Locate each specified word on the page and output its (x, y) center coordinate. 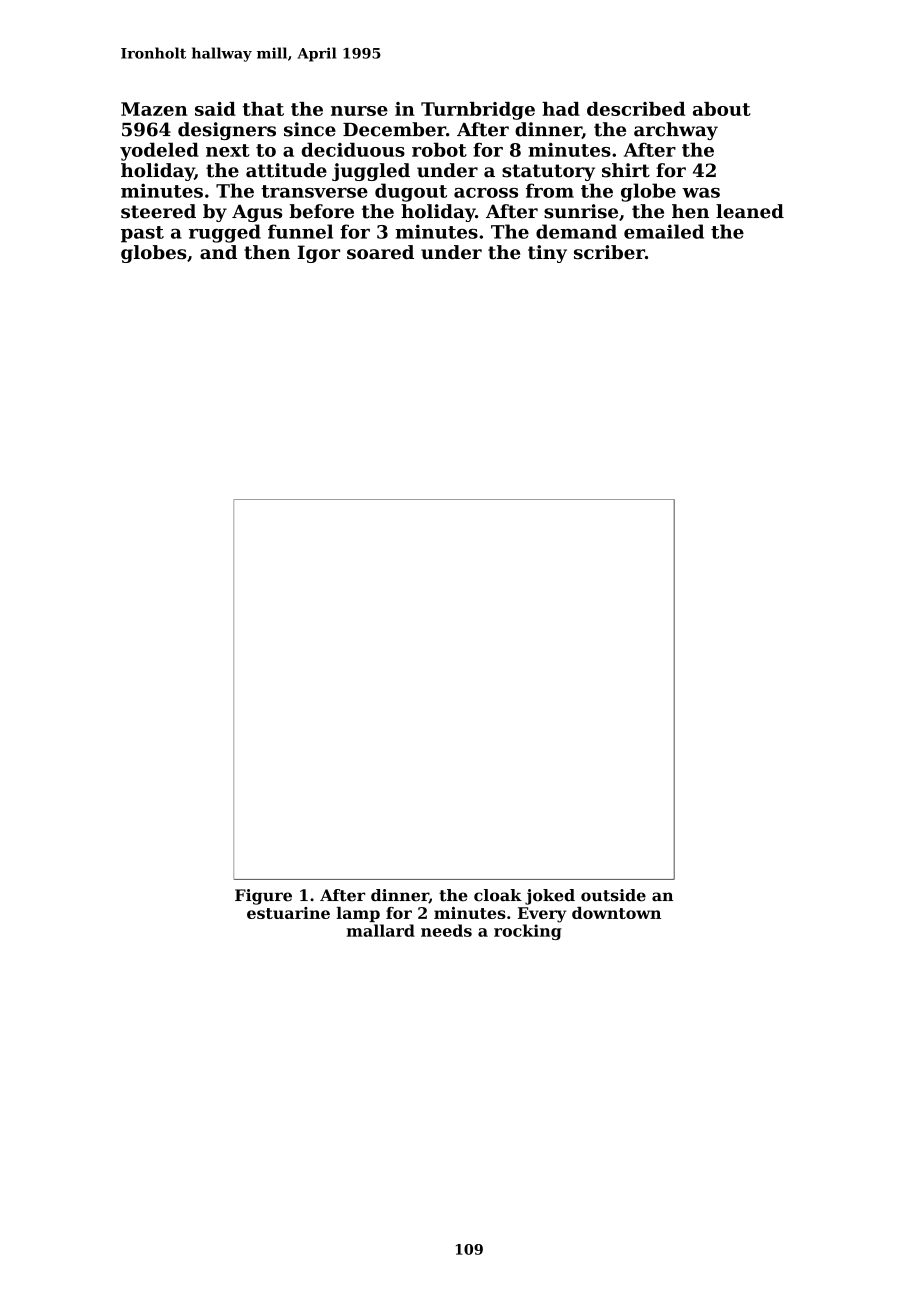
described (636, 109)
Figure (263, 897)
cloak (498, 895)
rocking (528, 932)
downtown (616, 913)
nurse (359, 111)
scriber (609, 252)
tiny (547, 254)
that (263, 109)
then (267, 252)
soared (380, 252)
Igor (318, 254)
